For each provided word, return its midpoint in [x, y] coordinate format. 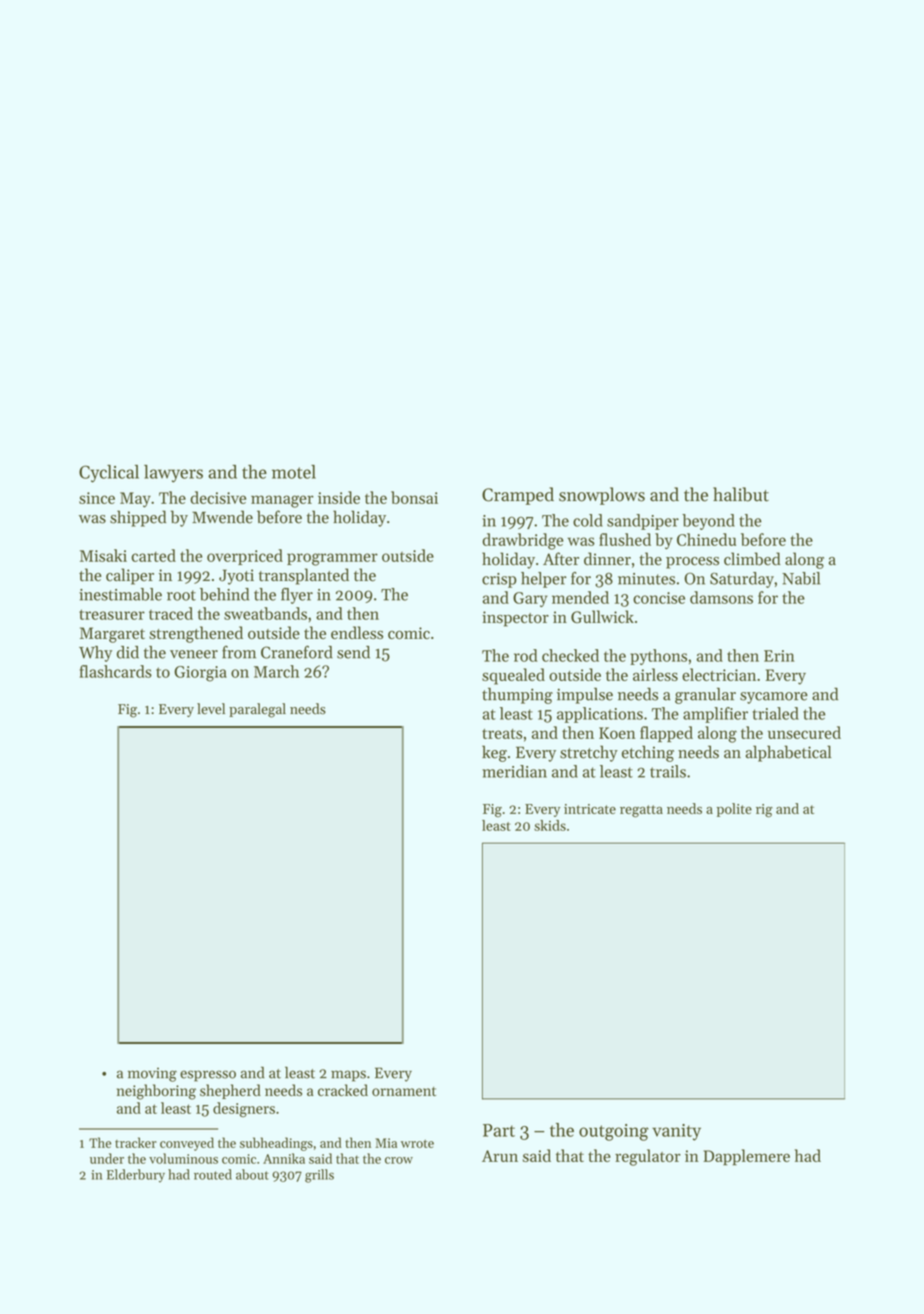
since [97, 498]
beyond [708, 522]
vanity [676, 1132]
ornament [404, 1091]
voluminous [183, 1158]
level [211, 709]
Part [499, 1130]
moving [152, 1074]
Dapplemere [746, 1157]
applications [600, 715]
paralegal [257, 710]
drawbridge [523, 541]
